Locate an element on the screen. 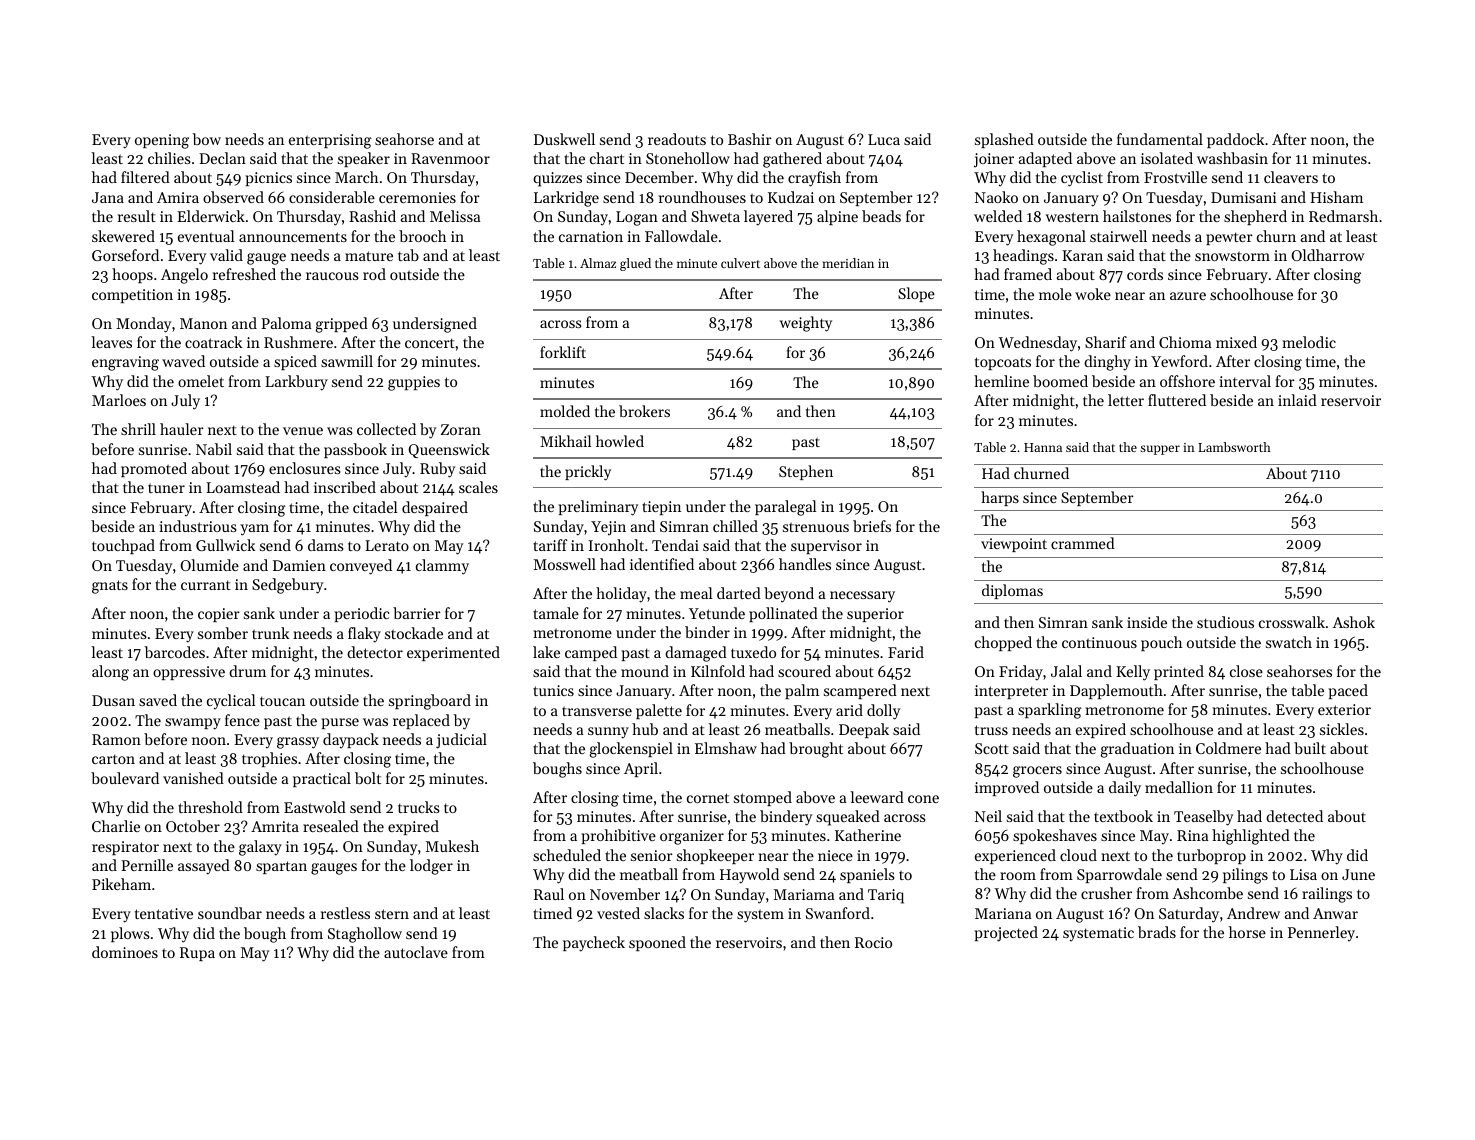  Elmshaw is located at coordinates (726, 748).
